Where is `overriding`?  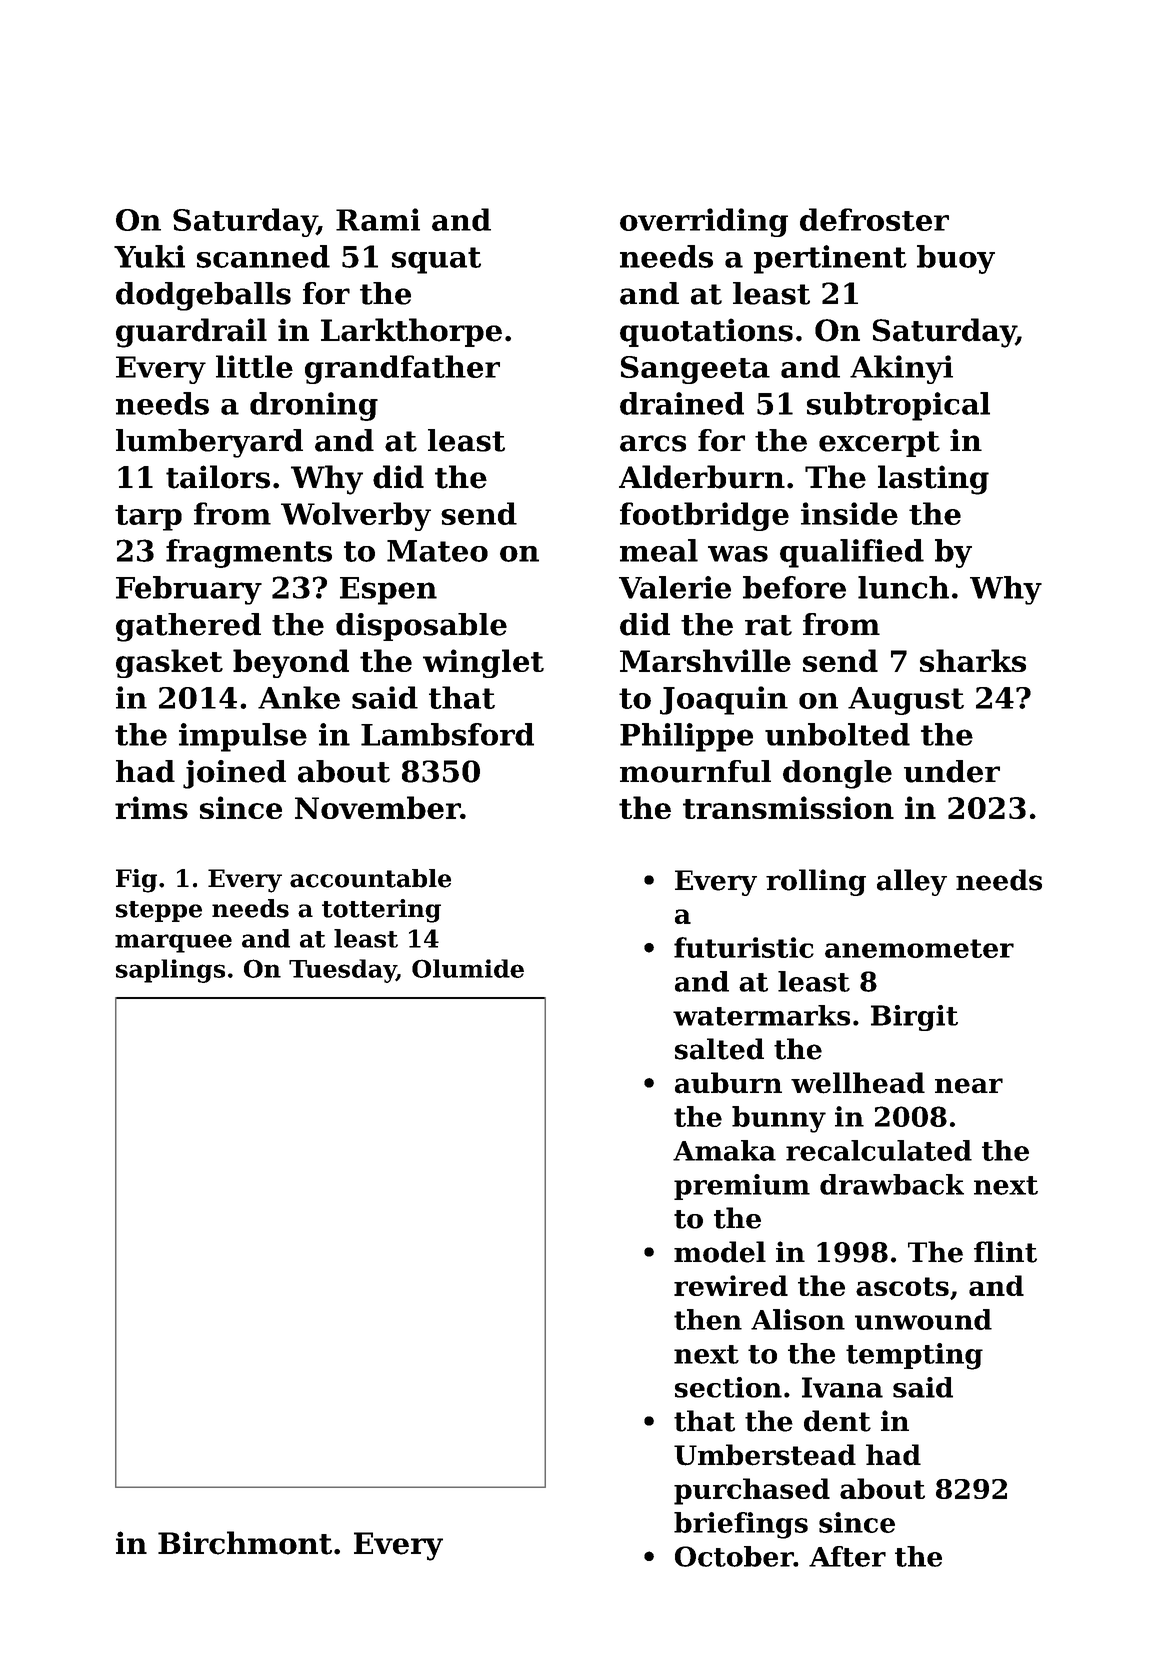 overriding is located at coordinates (704, 222).
